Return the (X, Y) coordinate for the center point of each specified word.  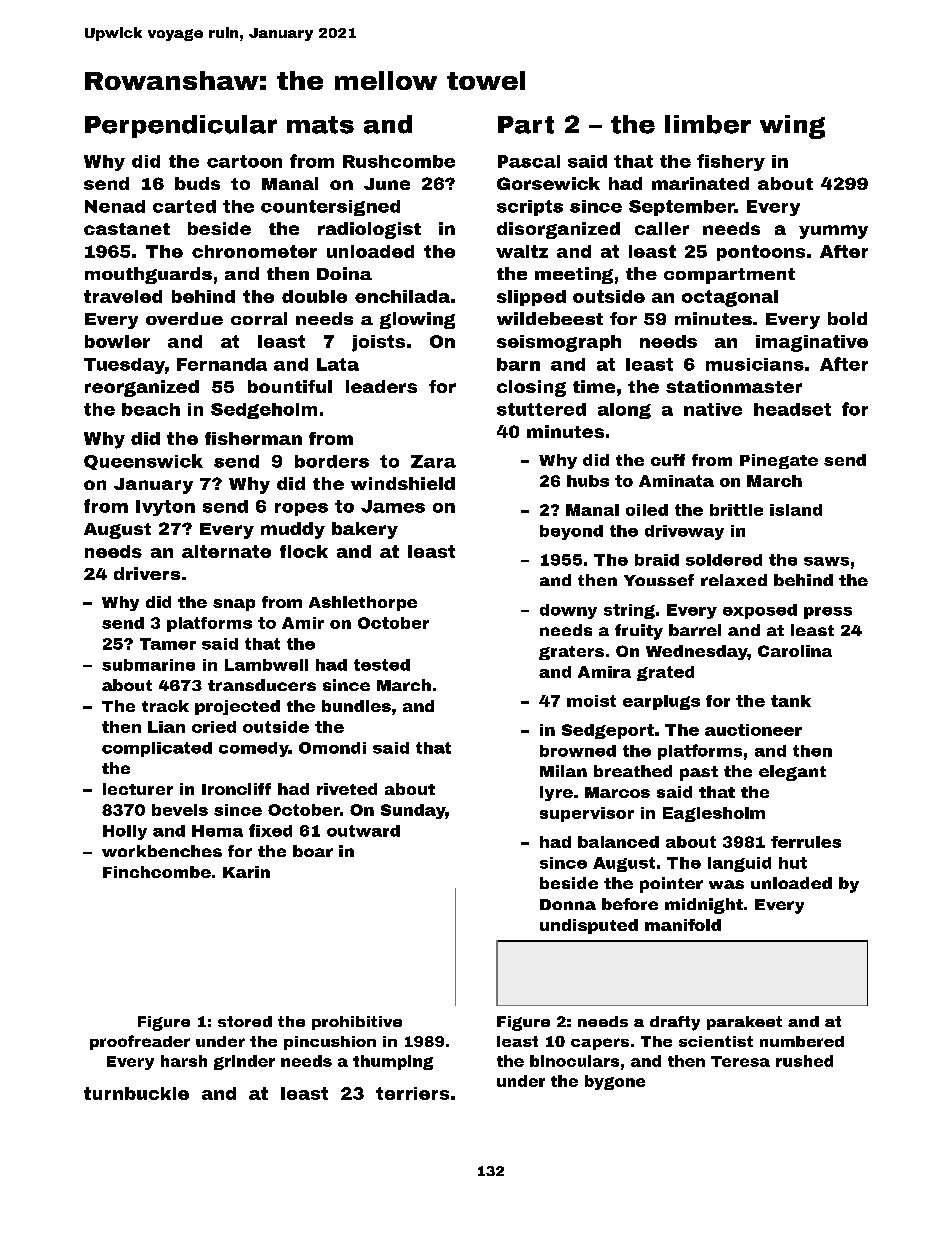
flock (304, 551)
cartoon (244, 161)
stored (245, 1021)
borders (332, 461)
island (796, 510)
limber (708, 124)
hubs (588, 481)
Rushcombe (399, 161)
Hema (217, 831)
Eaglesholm (714, 814)
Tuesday (124, 366)
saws (826, 561)
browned (578, 751)
